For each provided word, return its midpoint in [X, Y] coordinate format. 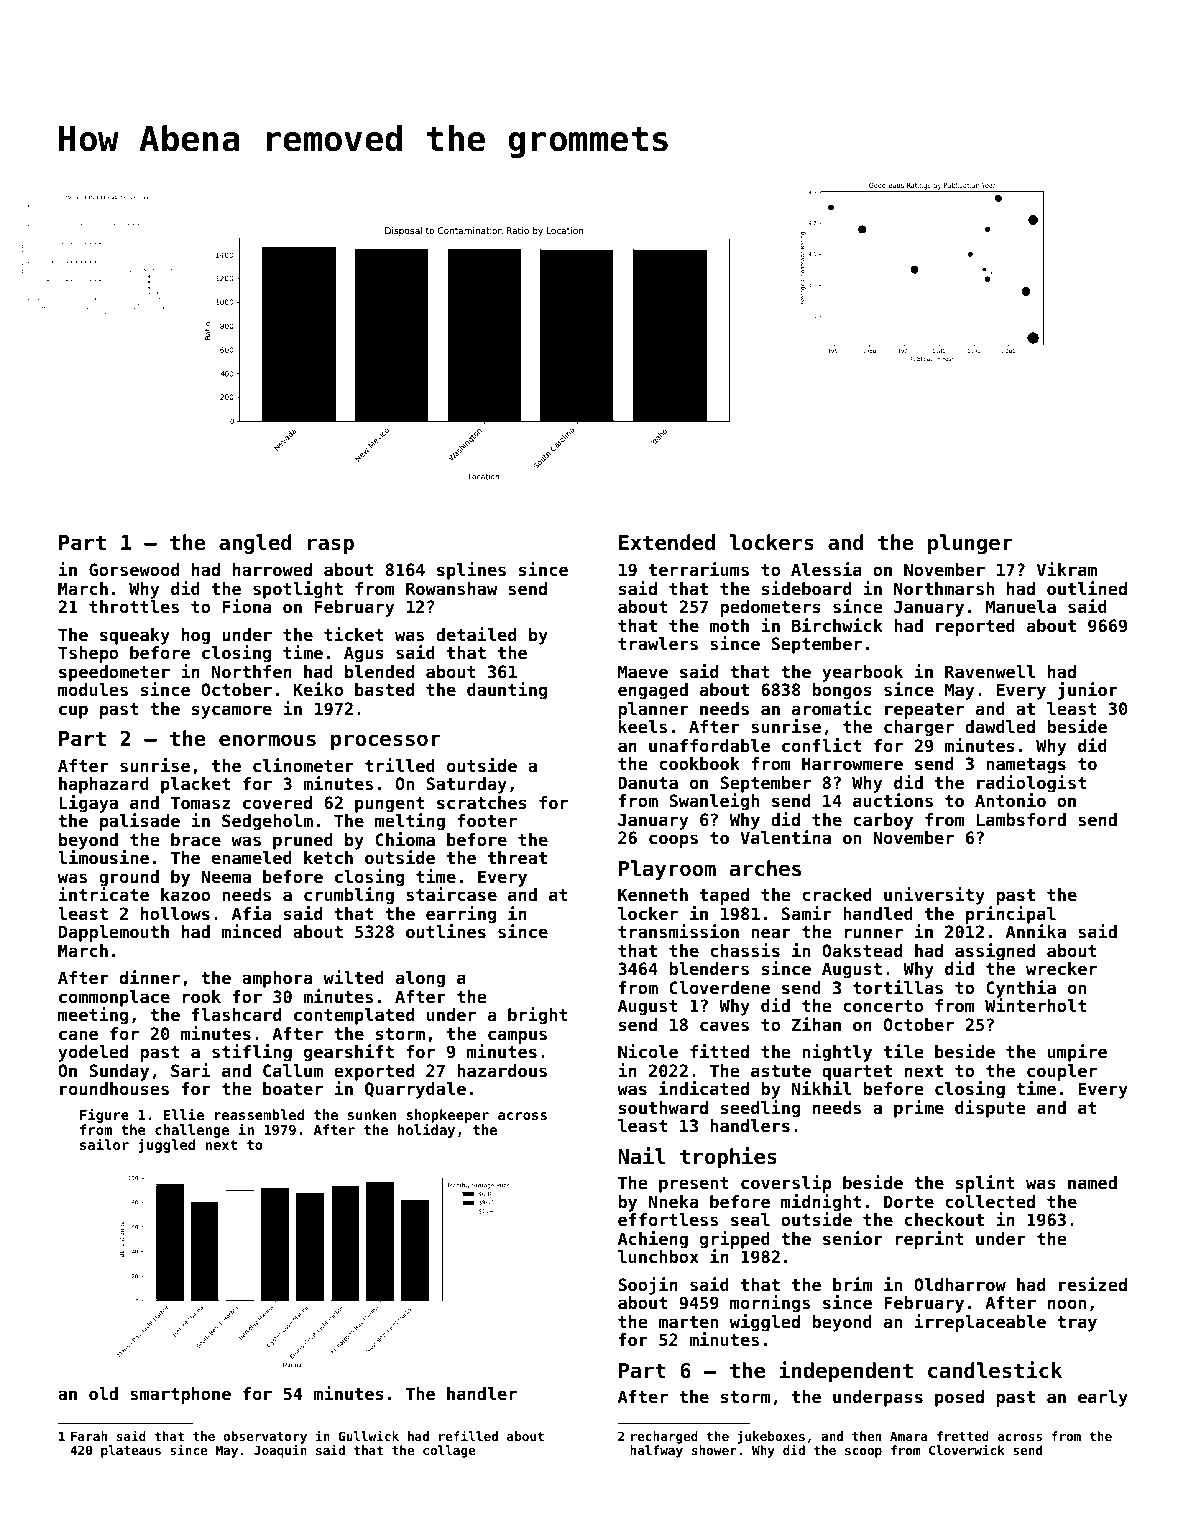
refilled [468, 1435]
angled [255, 544]
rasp [331, 546]
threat [517, 857]
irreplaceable [980, 1323]
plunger [970, 544]
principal [1011, 915]
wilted [353, 977]
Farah [89, 1436]
